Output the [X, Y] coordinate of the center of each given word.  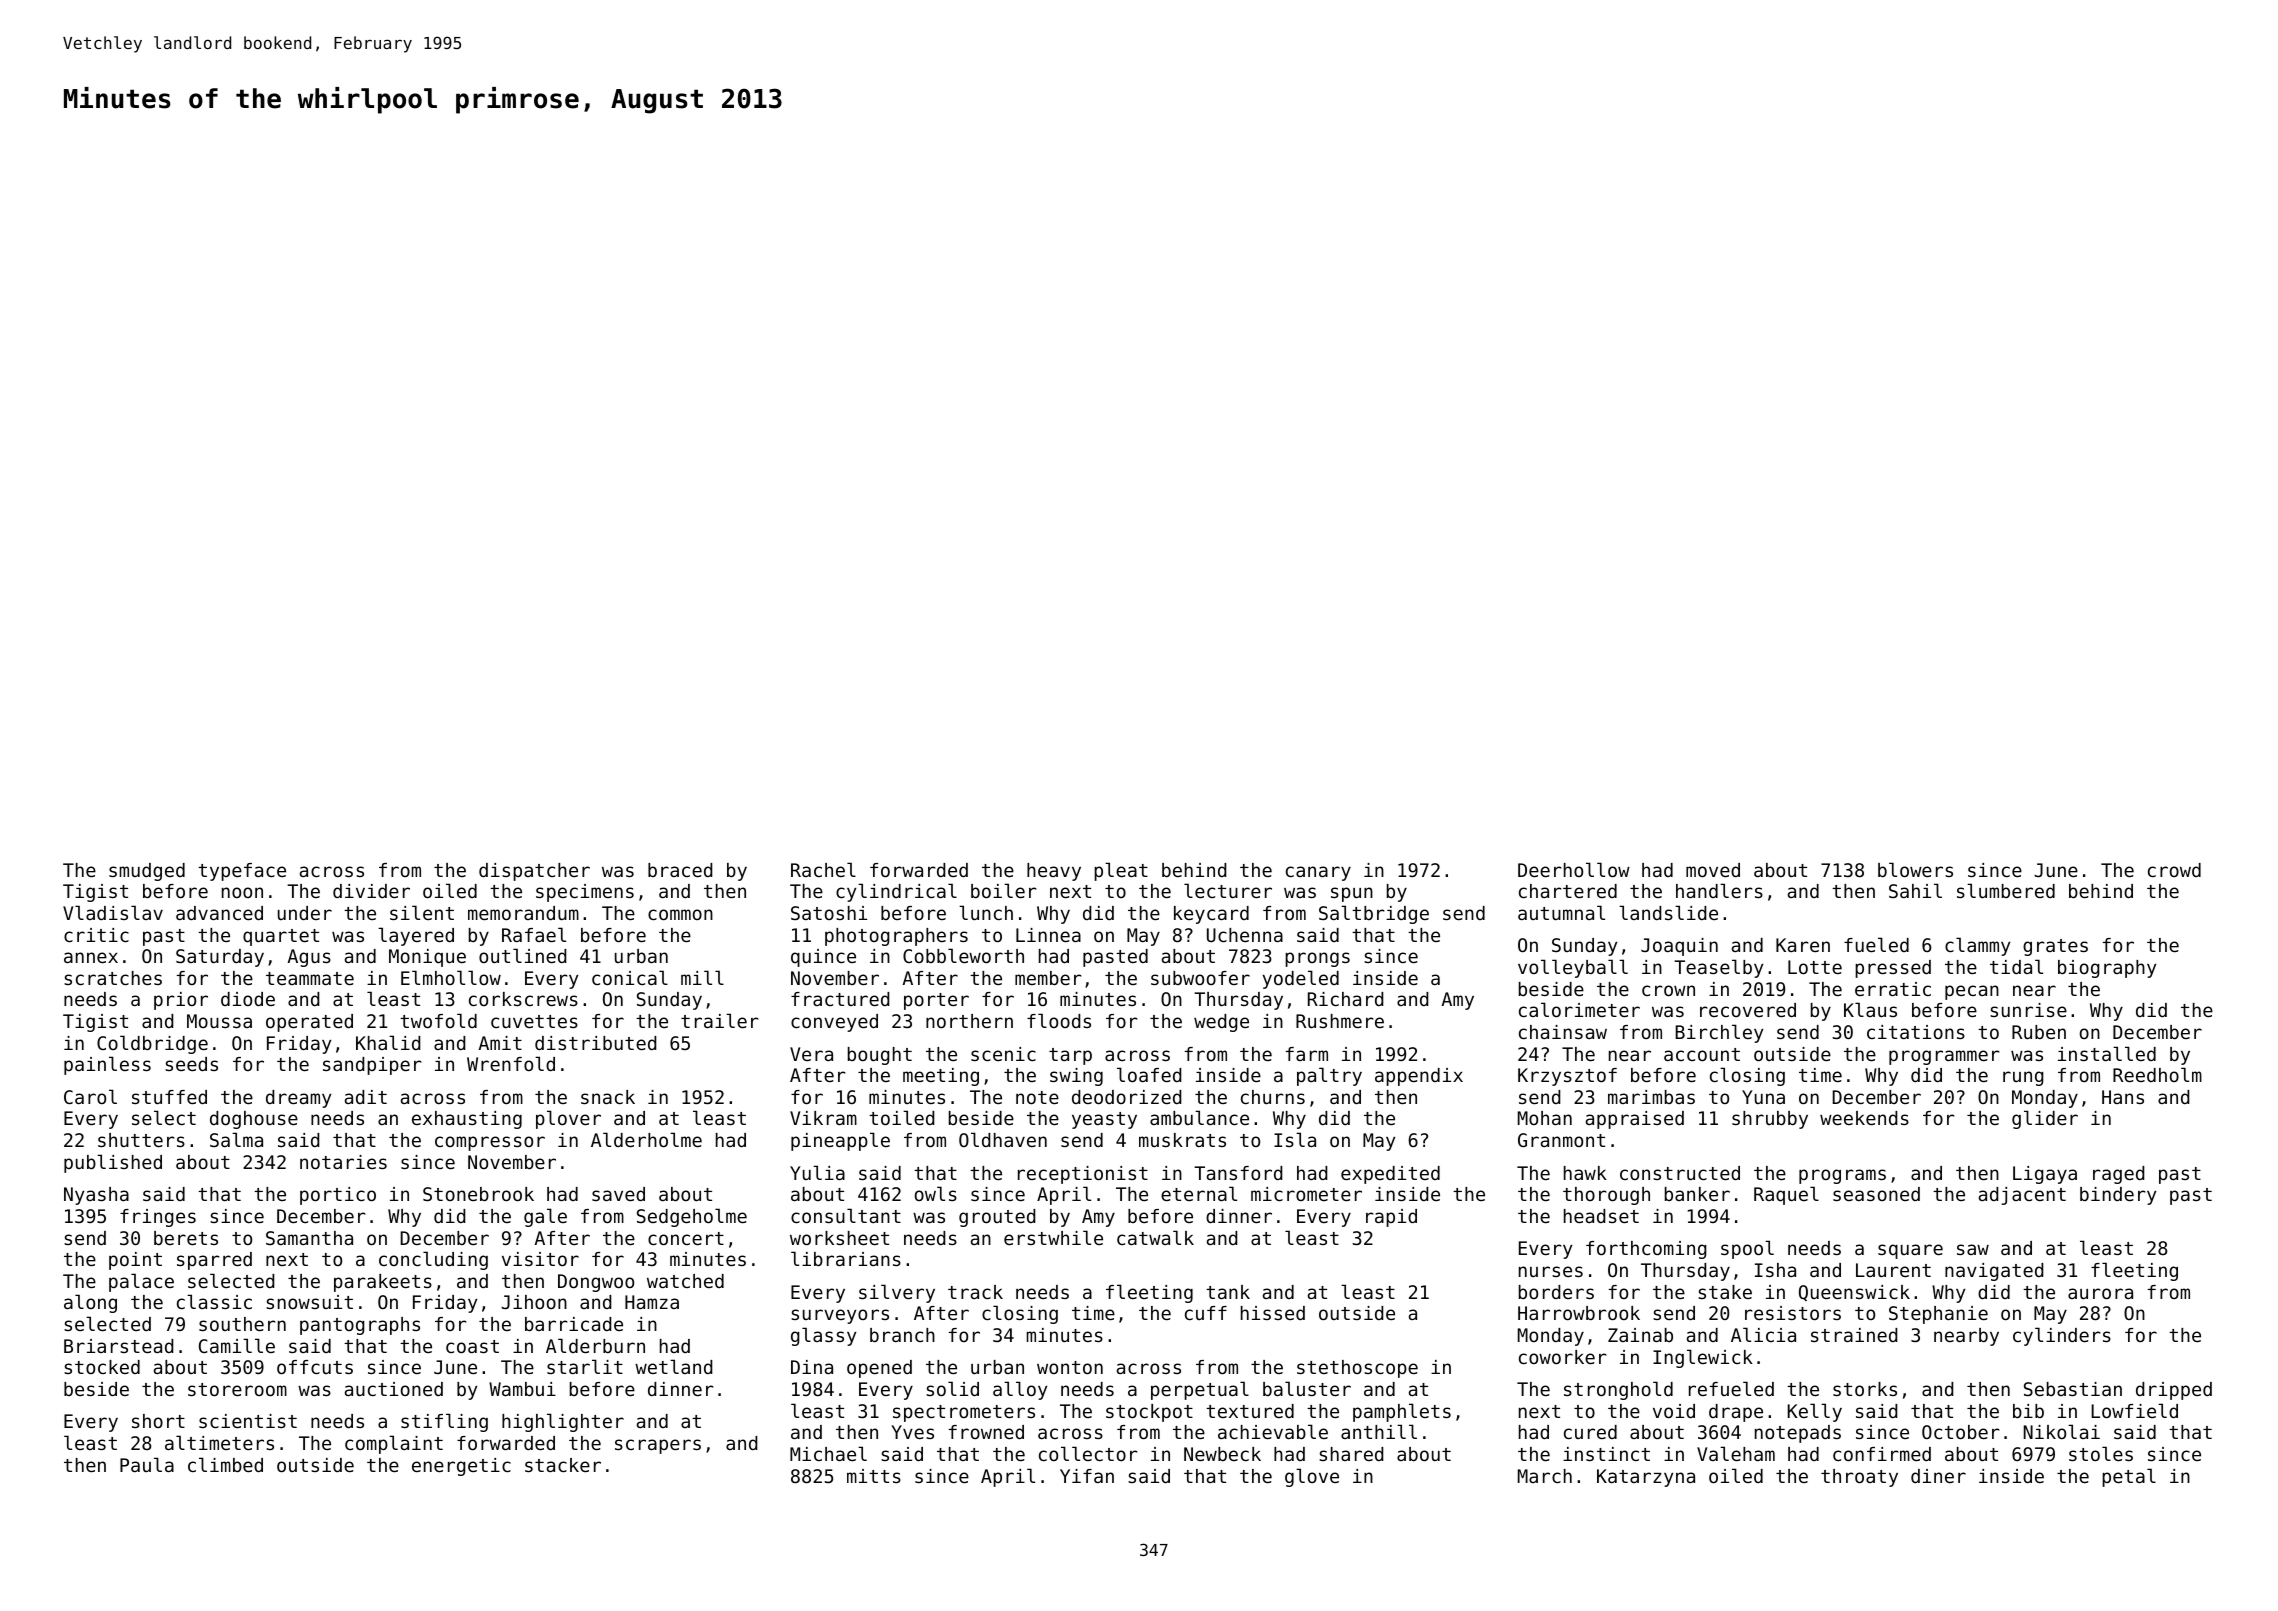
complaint [394, 1444]
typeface [242, 872]
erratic [1893, 989]
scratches [113, 978]
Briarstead [119, 1346]
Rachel [823, 869]
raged [2119, 1175]
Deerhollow [1574, 869]
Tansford [1238, 1173]
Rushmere [1340, 1021]
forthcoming [1646, 1250]
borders [1556, 1292]
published [113, 1163]
